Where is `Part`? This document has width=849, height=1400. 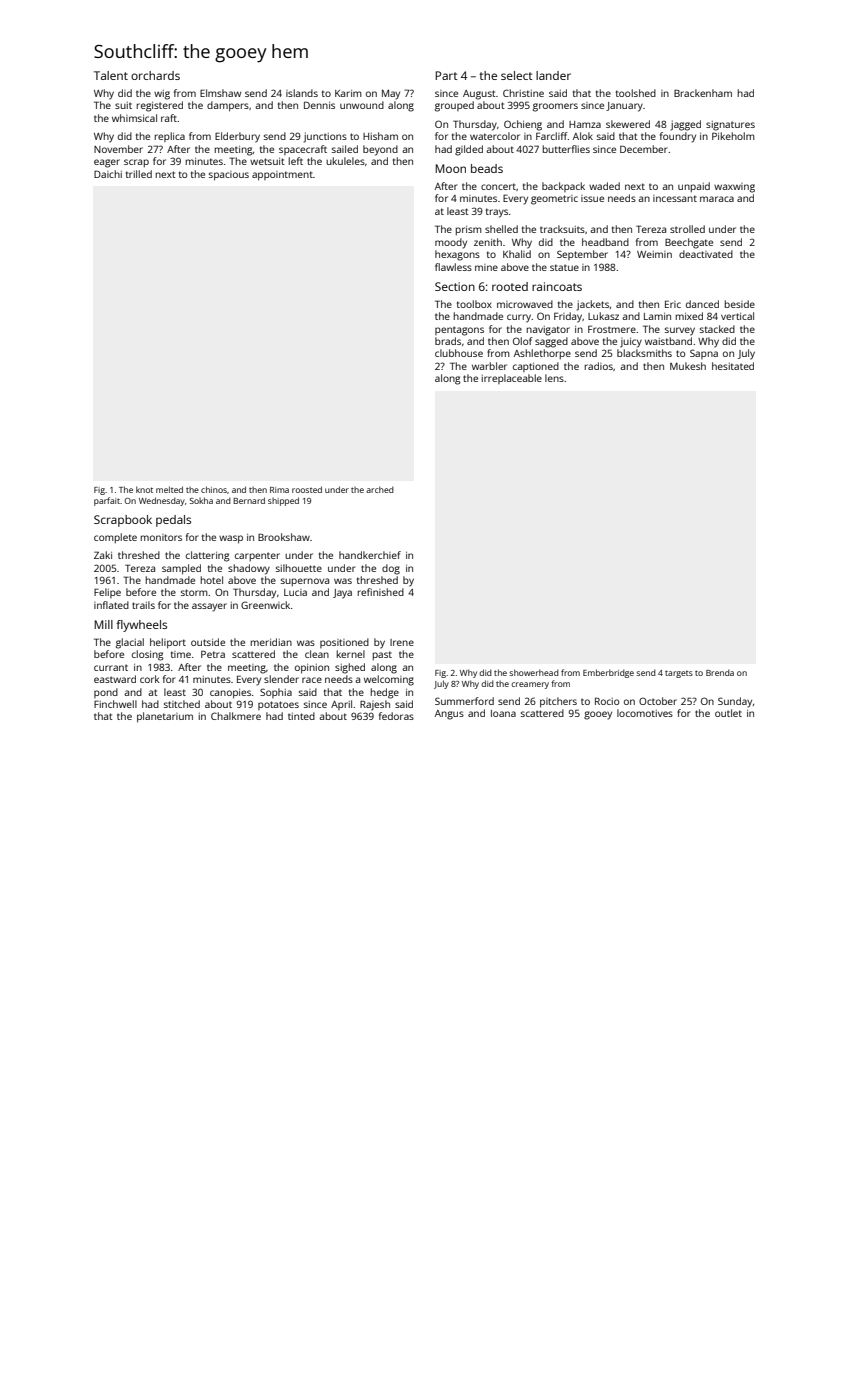
Part is located at coordinates (446, 75).
